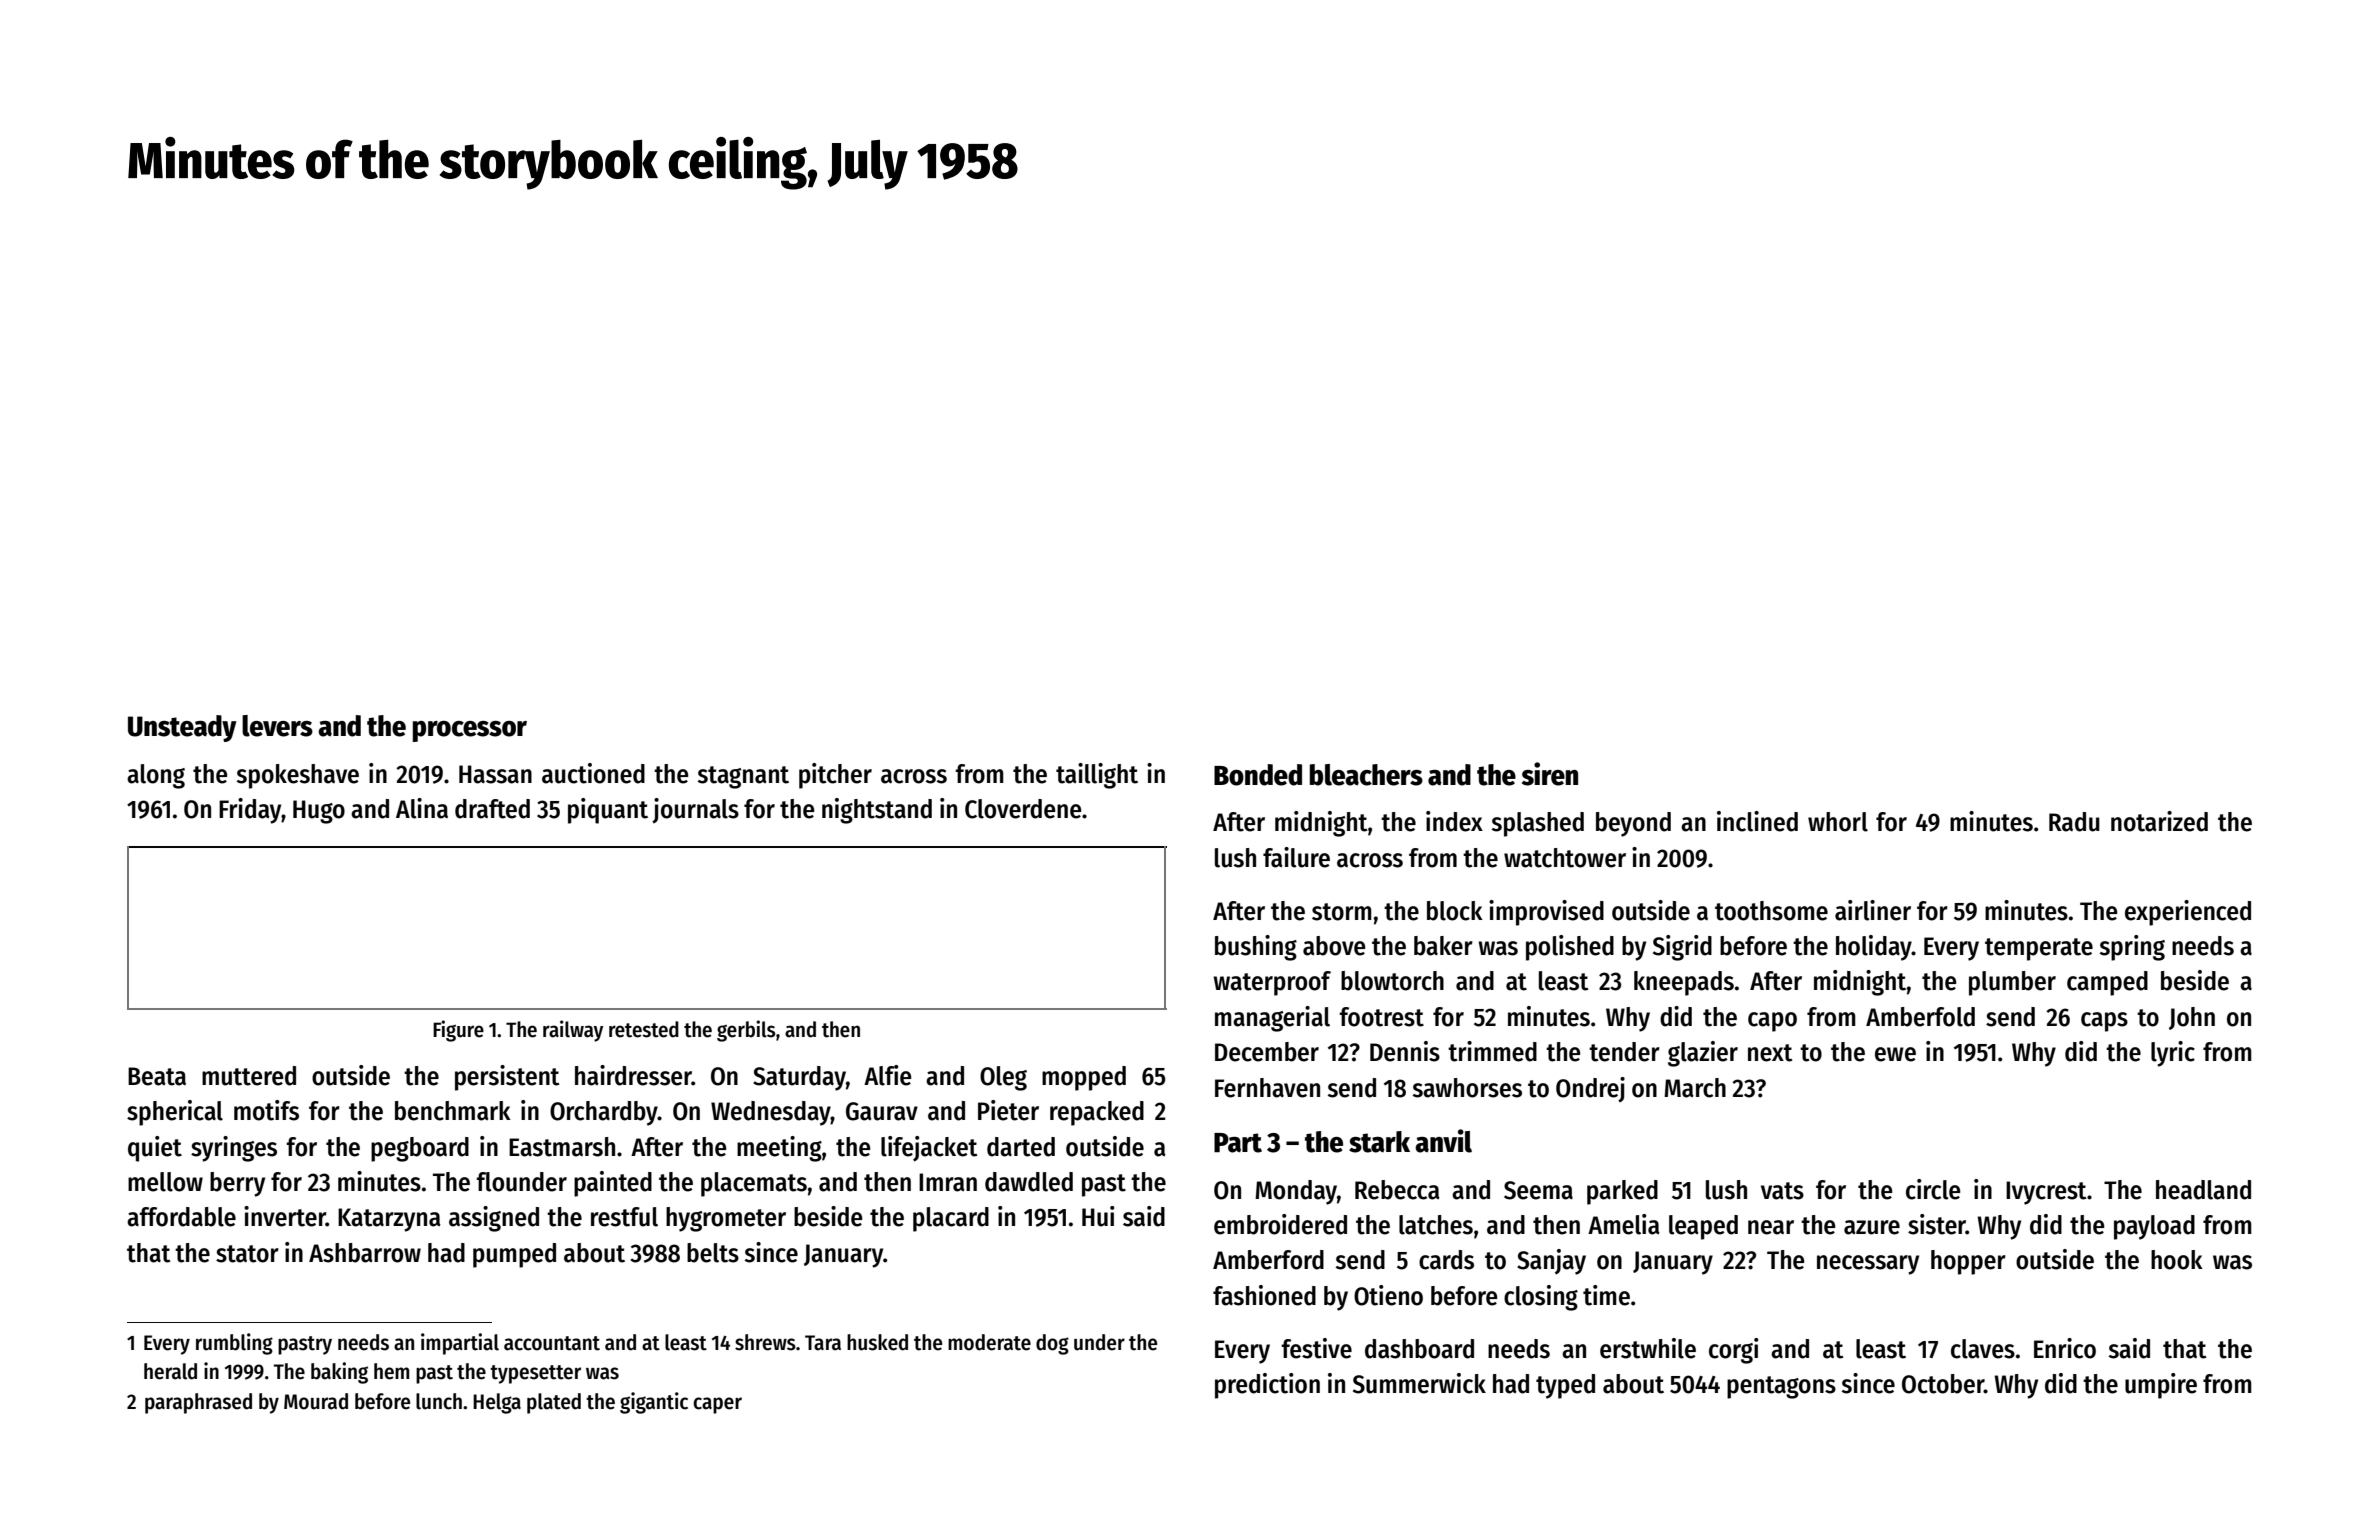 The image size is (2380, 1540). What do you see at coordinates (1097, 776) in the screenshot?
I see `taillight` at bounding box center [1097, 776].
